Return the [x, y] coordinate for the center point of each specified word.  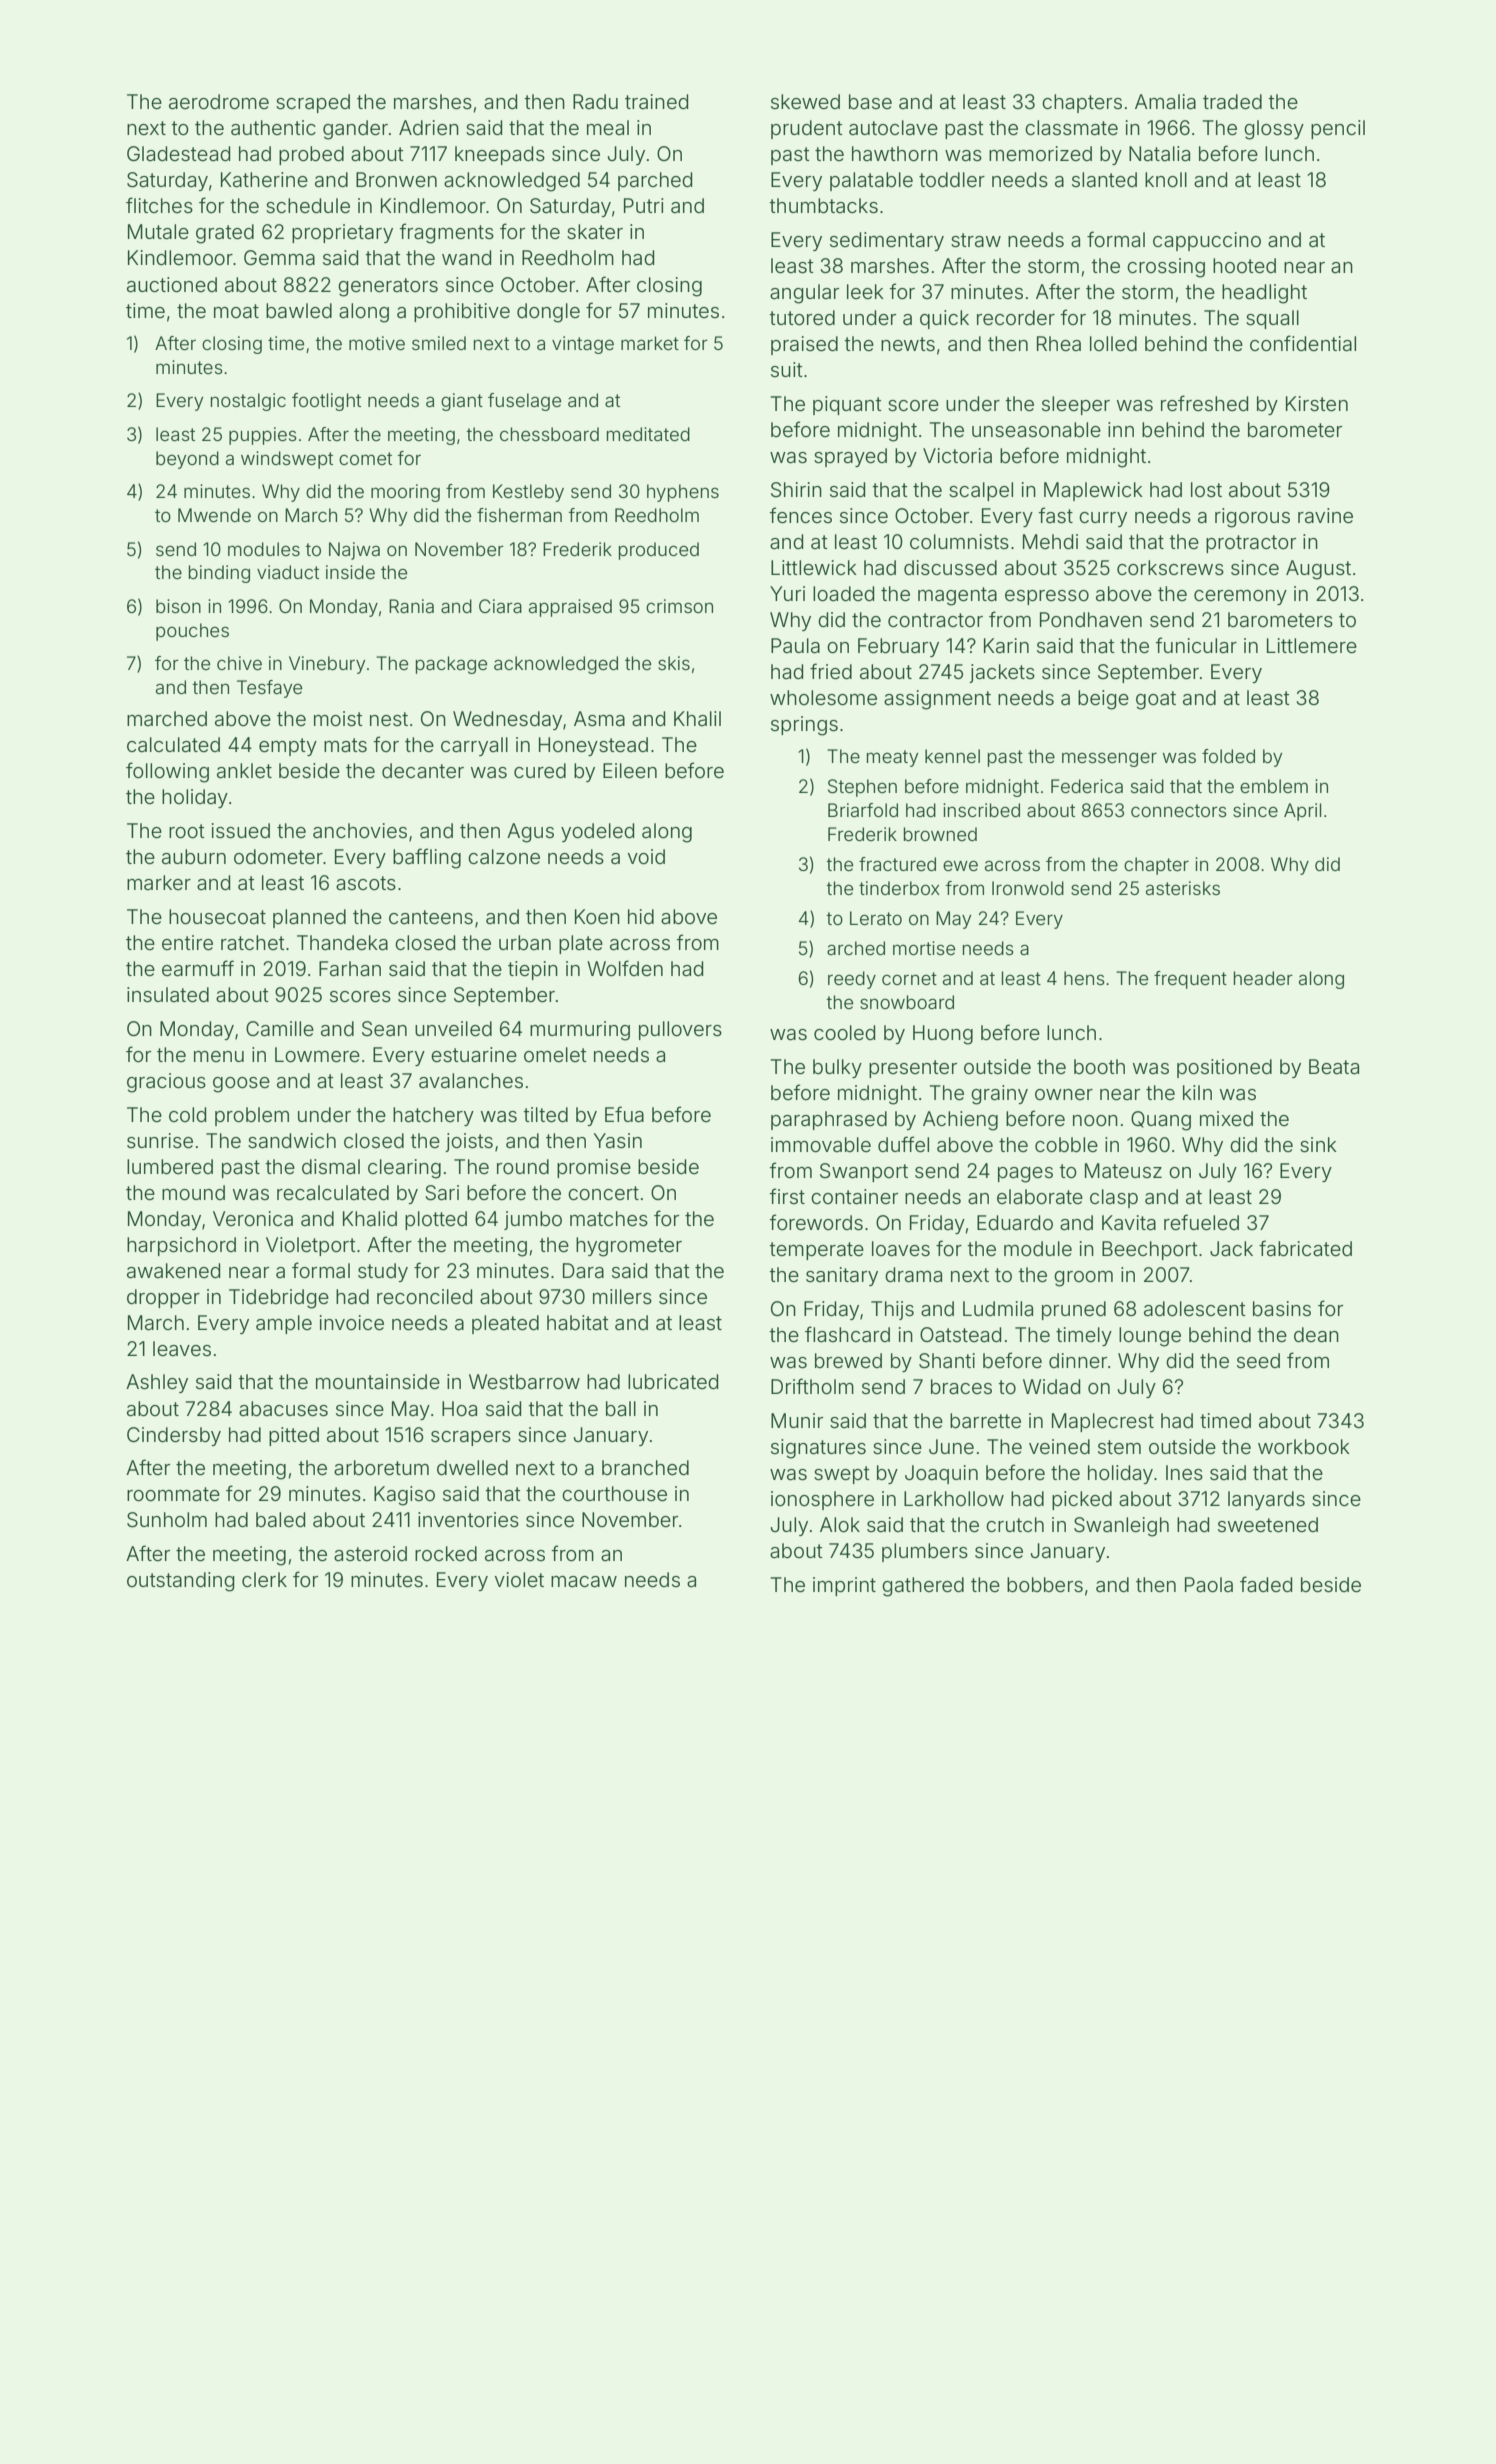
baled [280, 1519]
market [650, 343]
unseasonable [1036, 429]
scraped [313, 103]
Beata [1334, 1066]
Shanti [947, 1361]
